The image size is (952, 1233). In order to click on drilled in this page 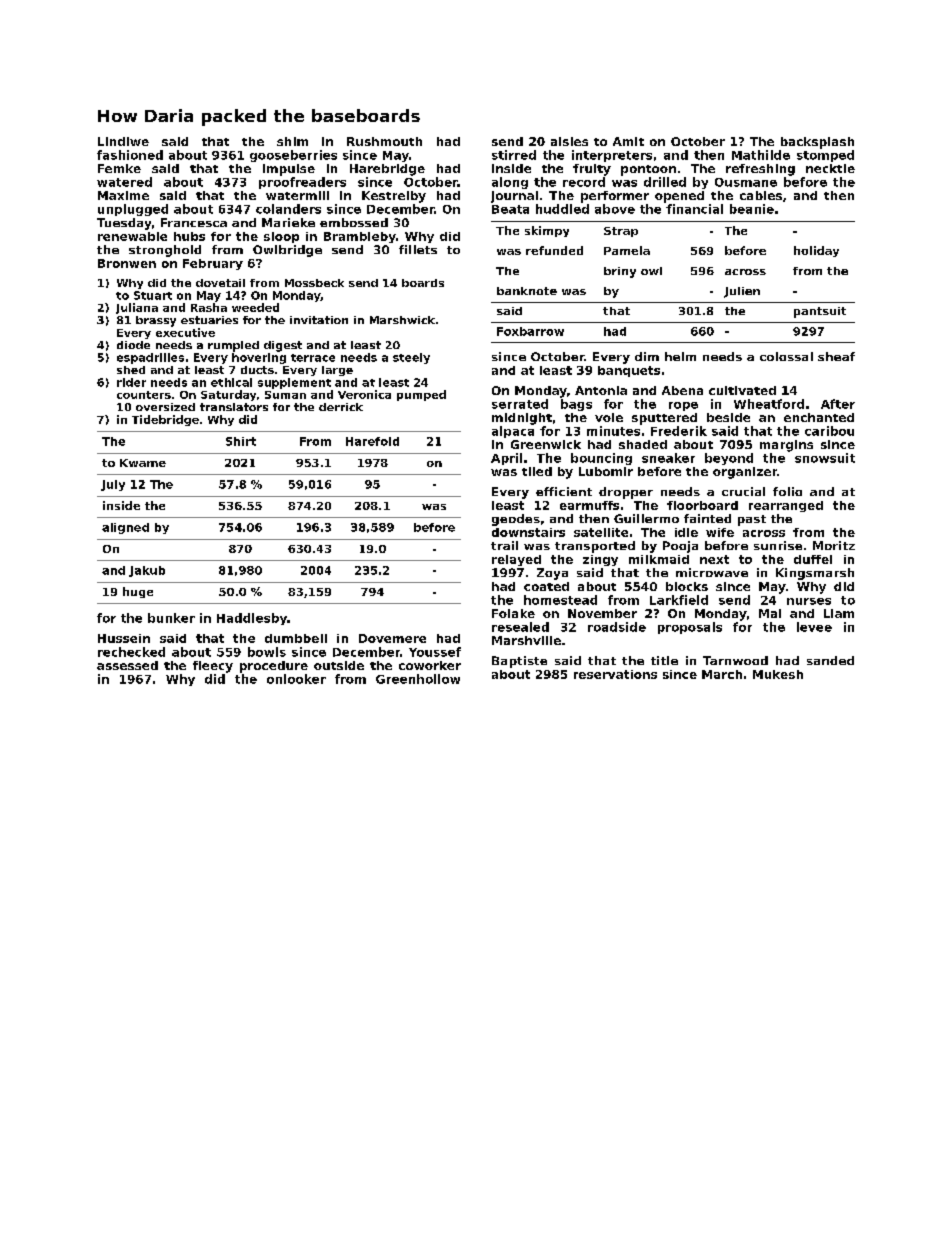, I will do `click(665, 182)`.
